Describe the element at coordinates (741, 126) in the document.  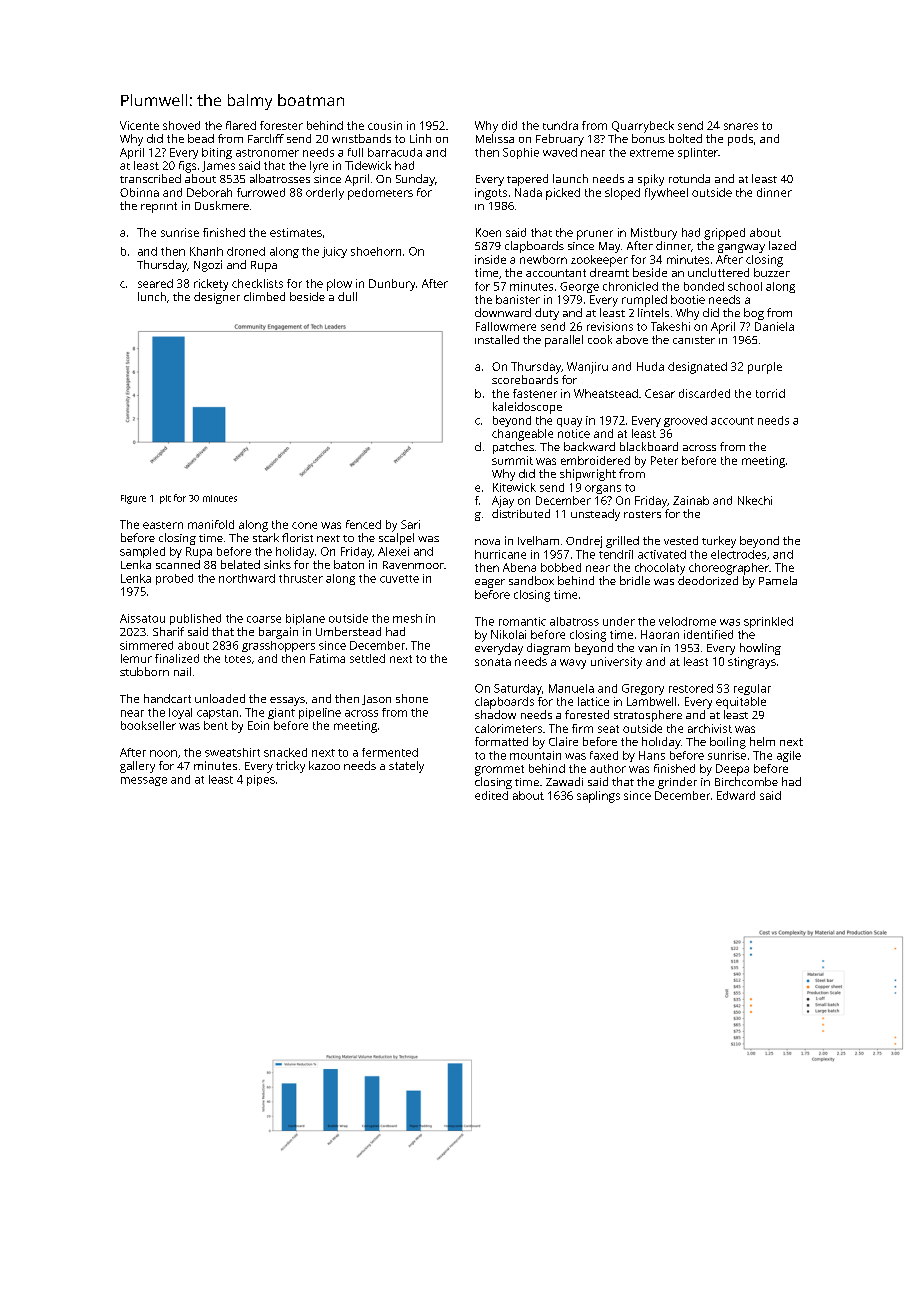
I see `snares` at that location.
